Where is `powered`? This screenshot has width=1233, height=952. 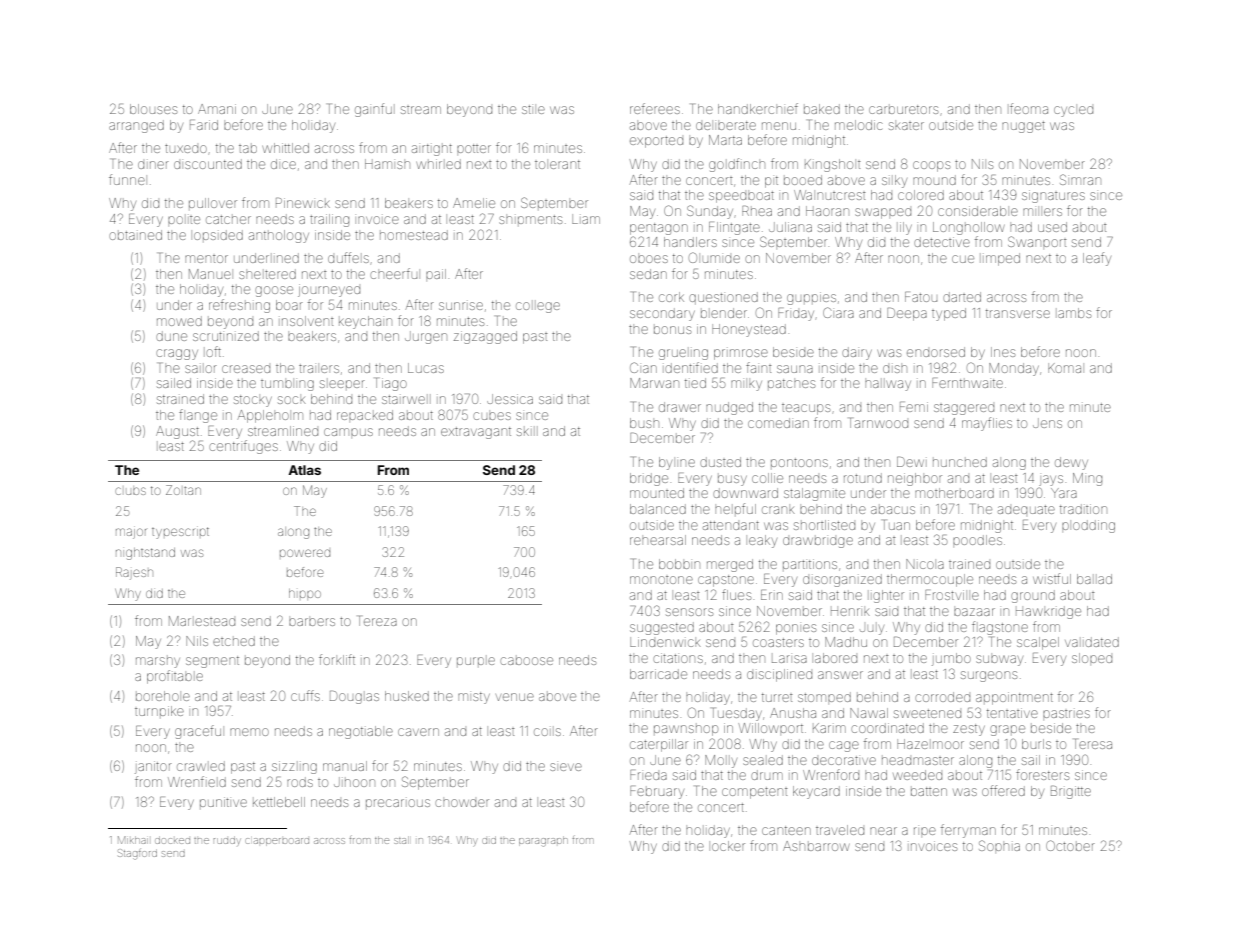 powered is located at coordinates (305, 553).
